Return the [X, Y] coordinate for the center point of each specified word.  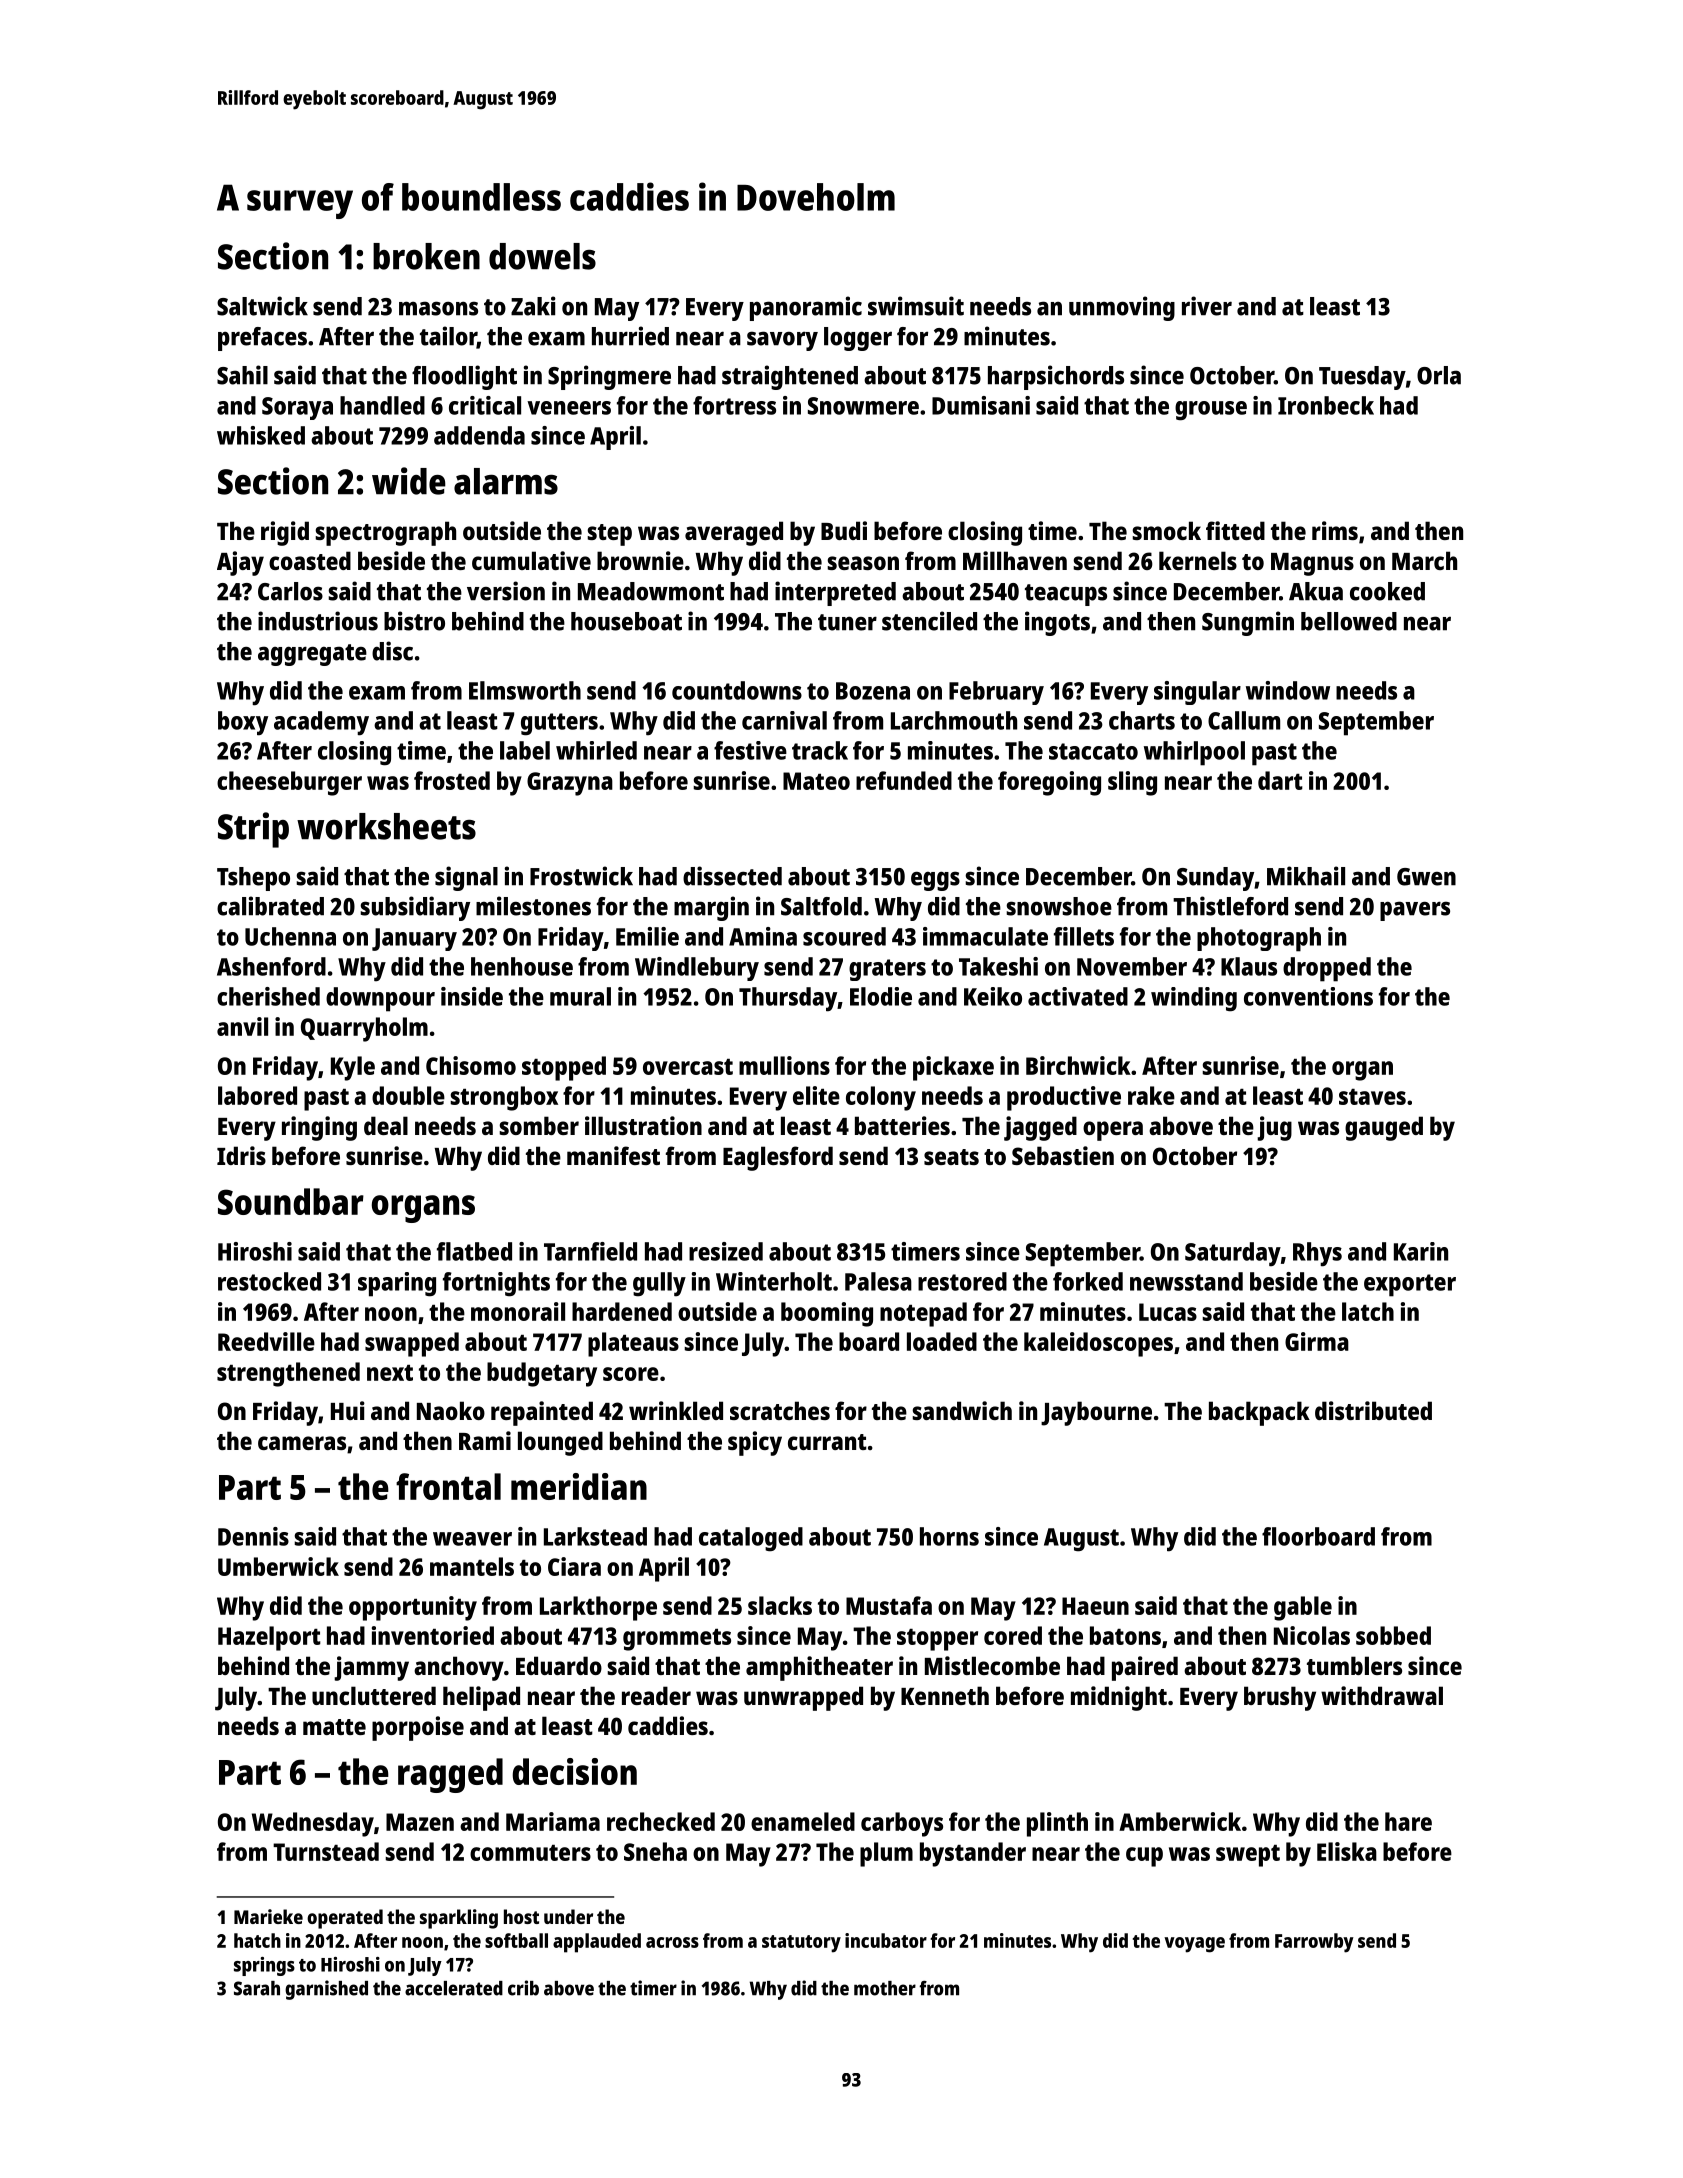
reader [656, 1695]
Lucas [1168, 1312]
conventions [1308, 996]
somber [539, 1125]
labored [257, 1095]
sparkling [459, 1919]
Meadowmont [651, 591]
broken [426, 256]
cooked [1387, 591]
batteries [902, 1125]
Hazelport [269, 1638]
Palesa [878, 1281]
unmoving [1122, 308]
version [506, 591]
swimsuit [916, 306]
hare [1408, 1821]
